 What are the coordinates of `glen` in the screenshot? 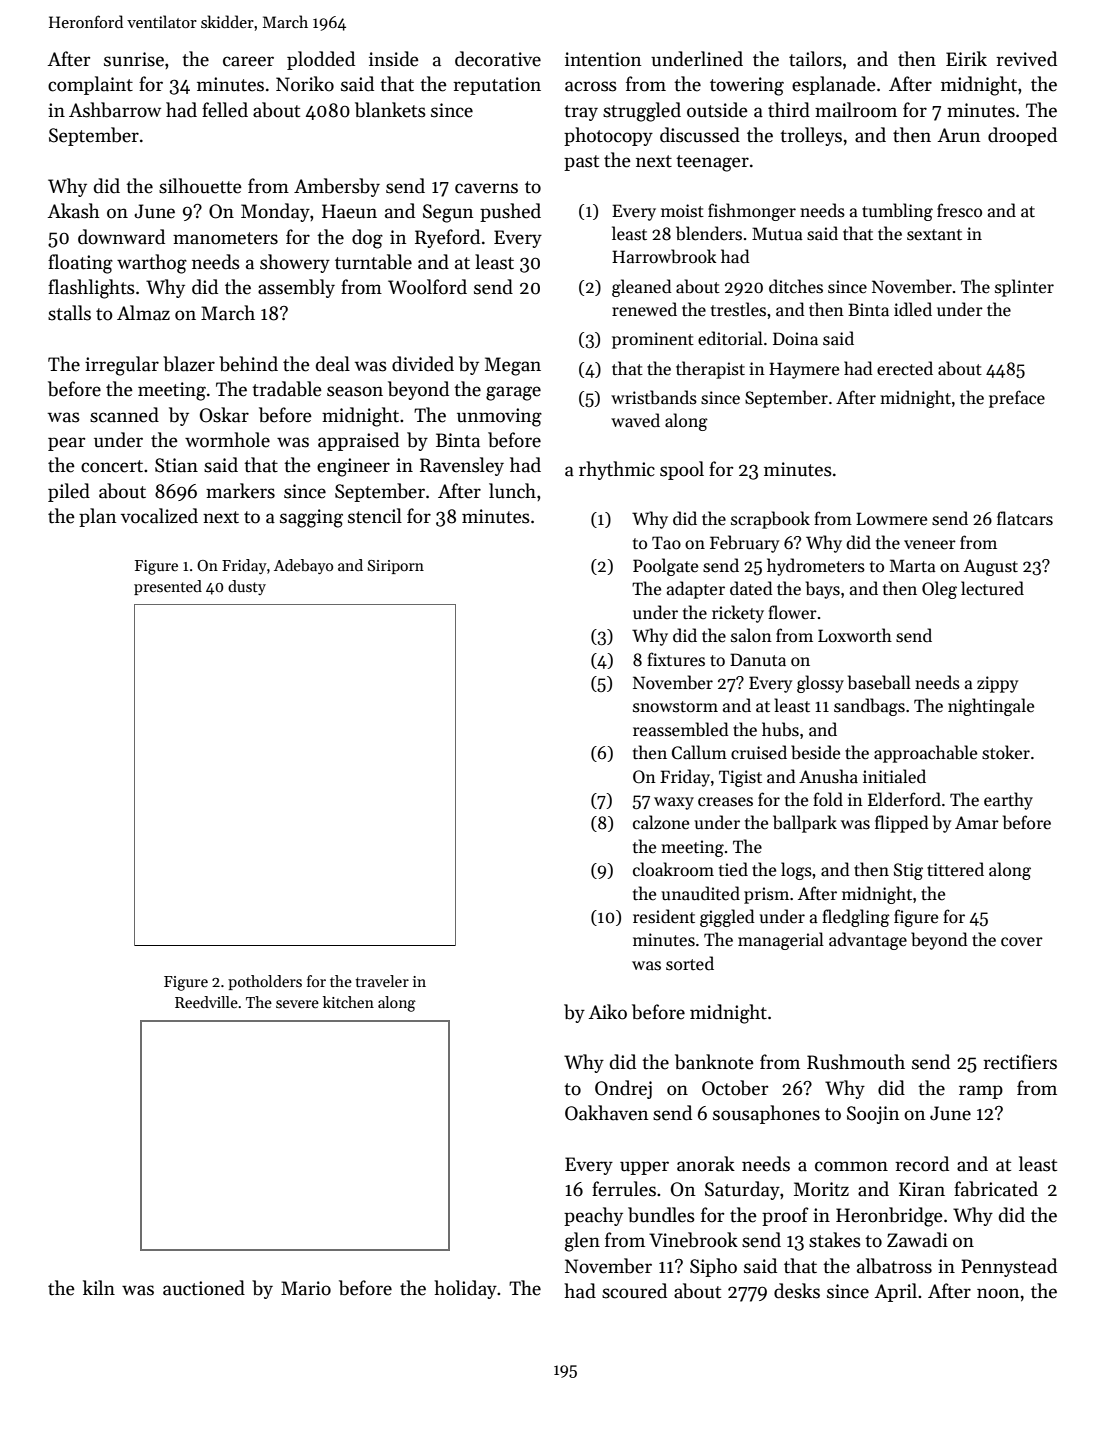 It's located at (582, 1242).
